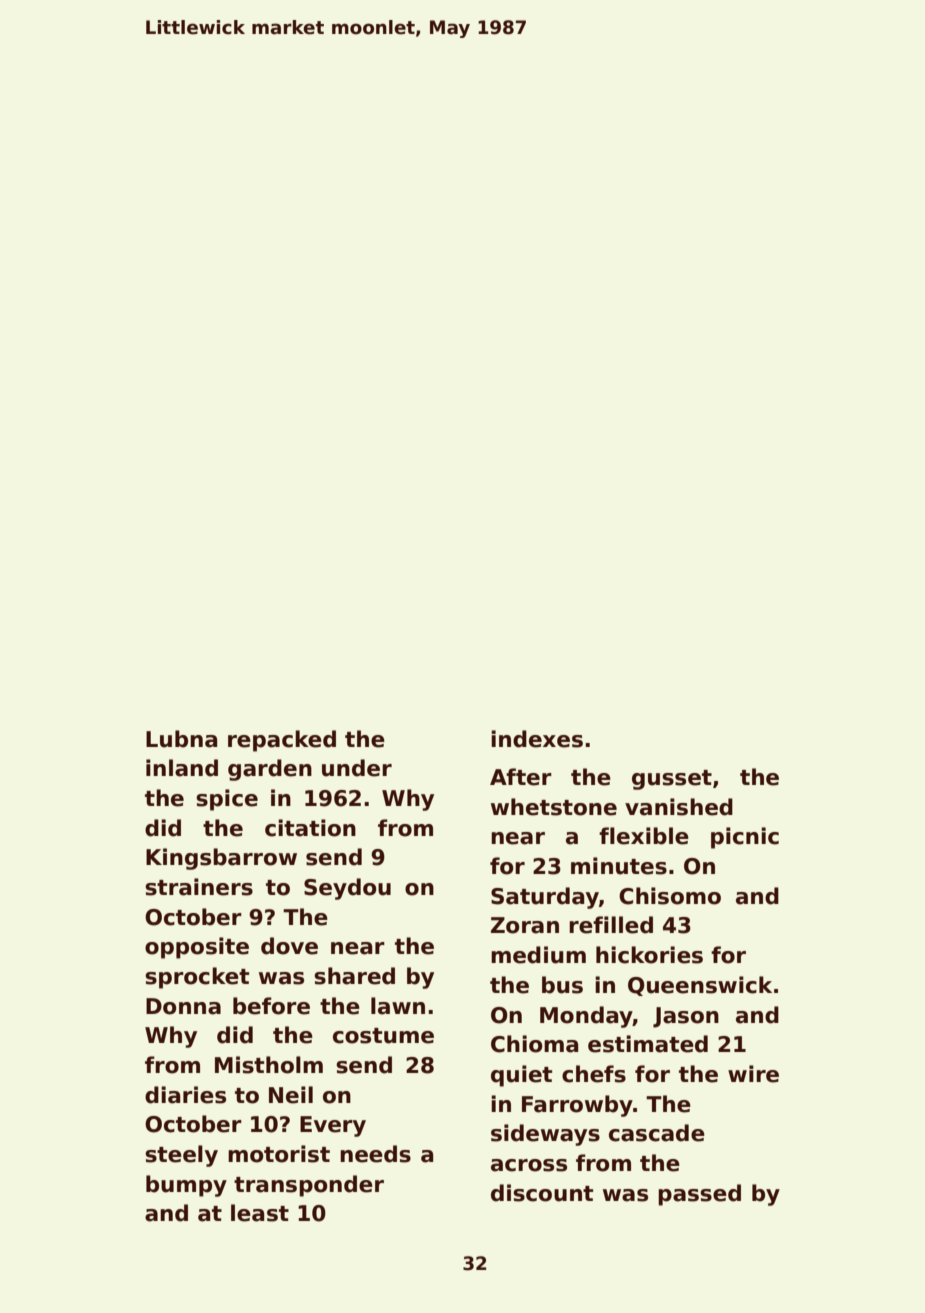 The width and height of the screenshot is (925, 1313). What do you see at coordinates (183, 1006) in the screenshot?
I see `Donna` at bounding box center [183, 1006].
